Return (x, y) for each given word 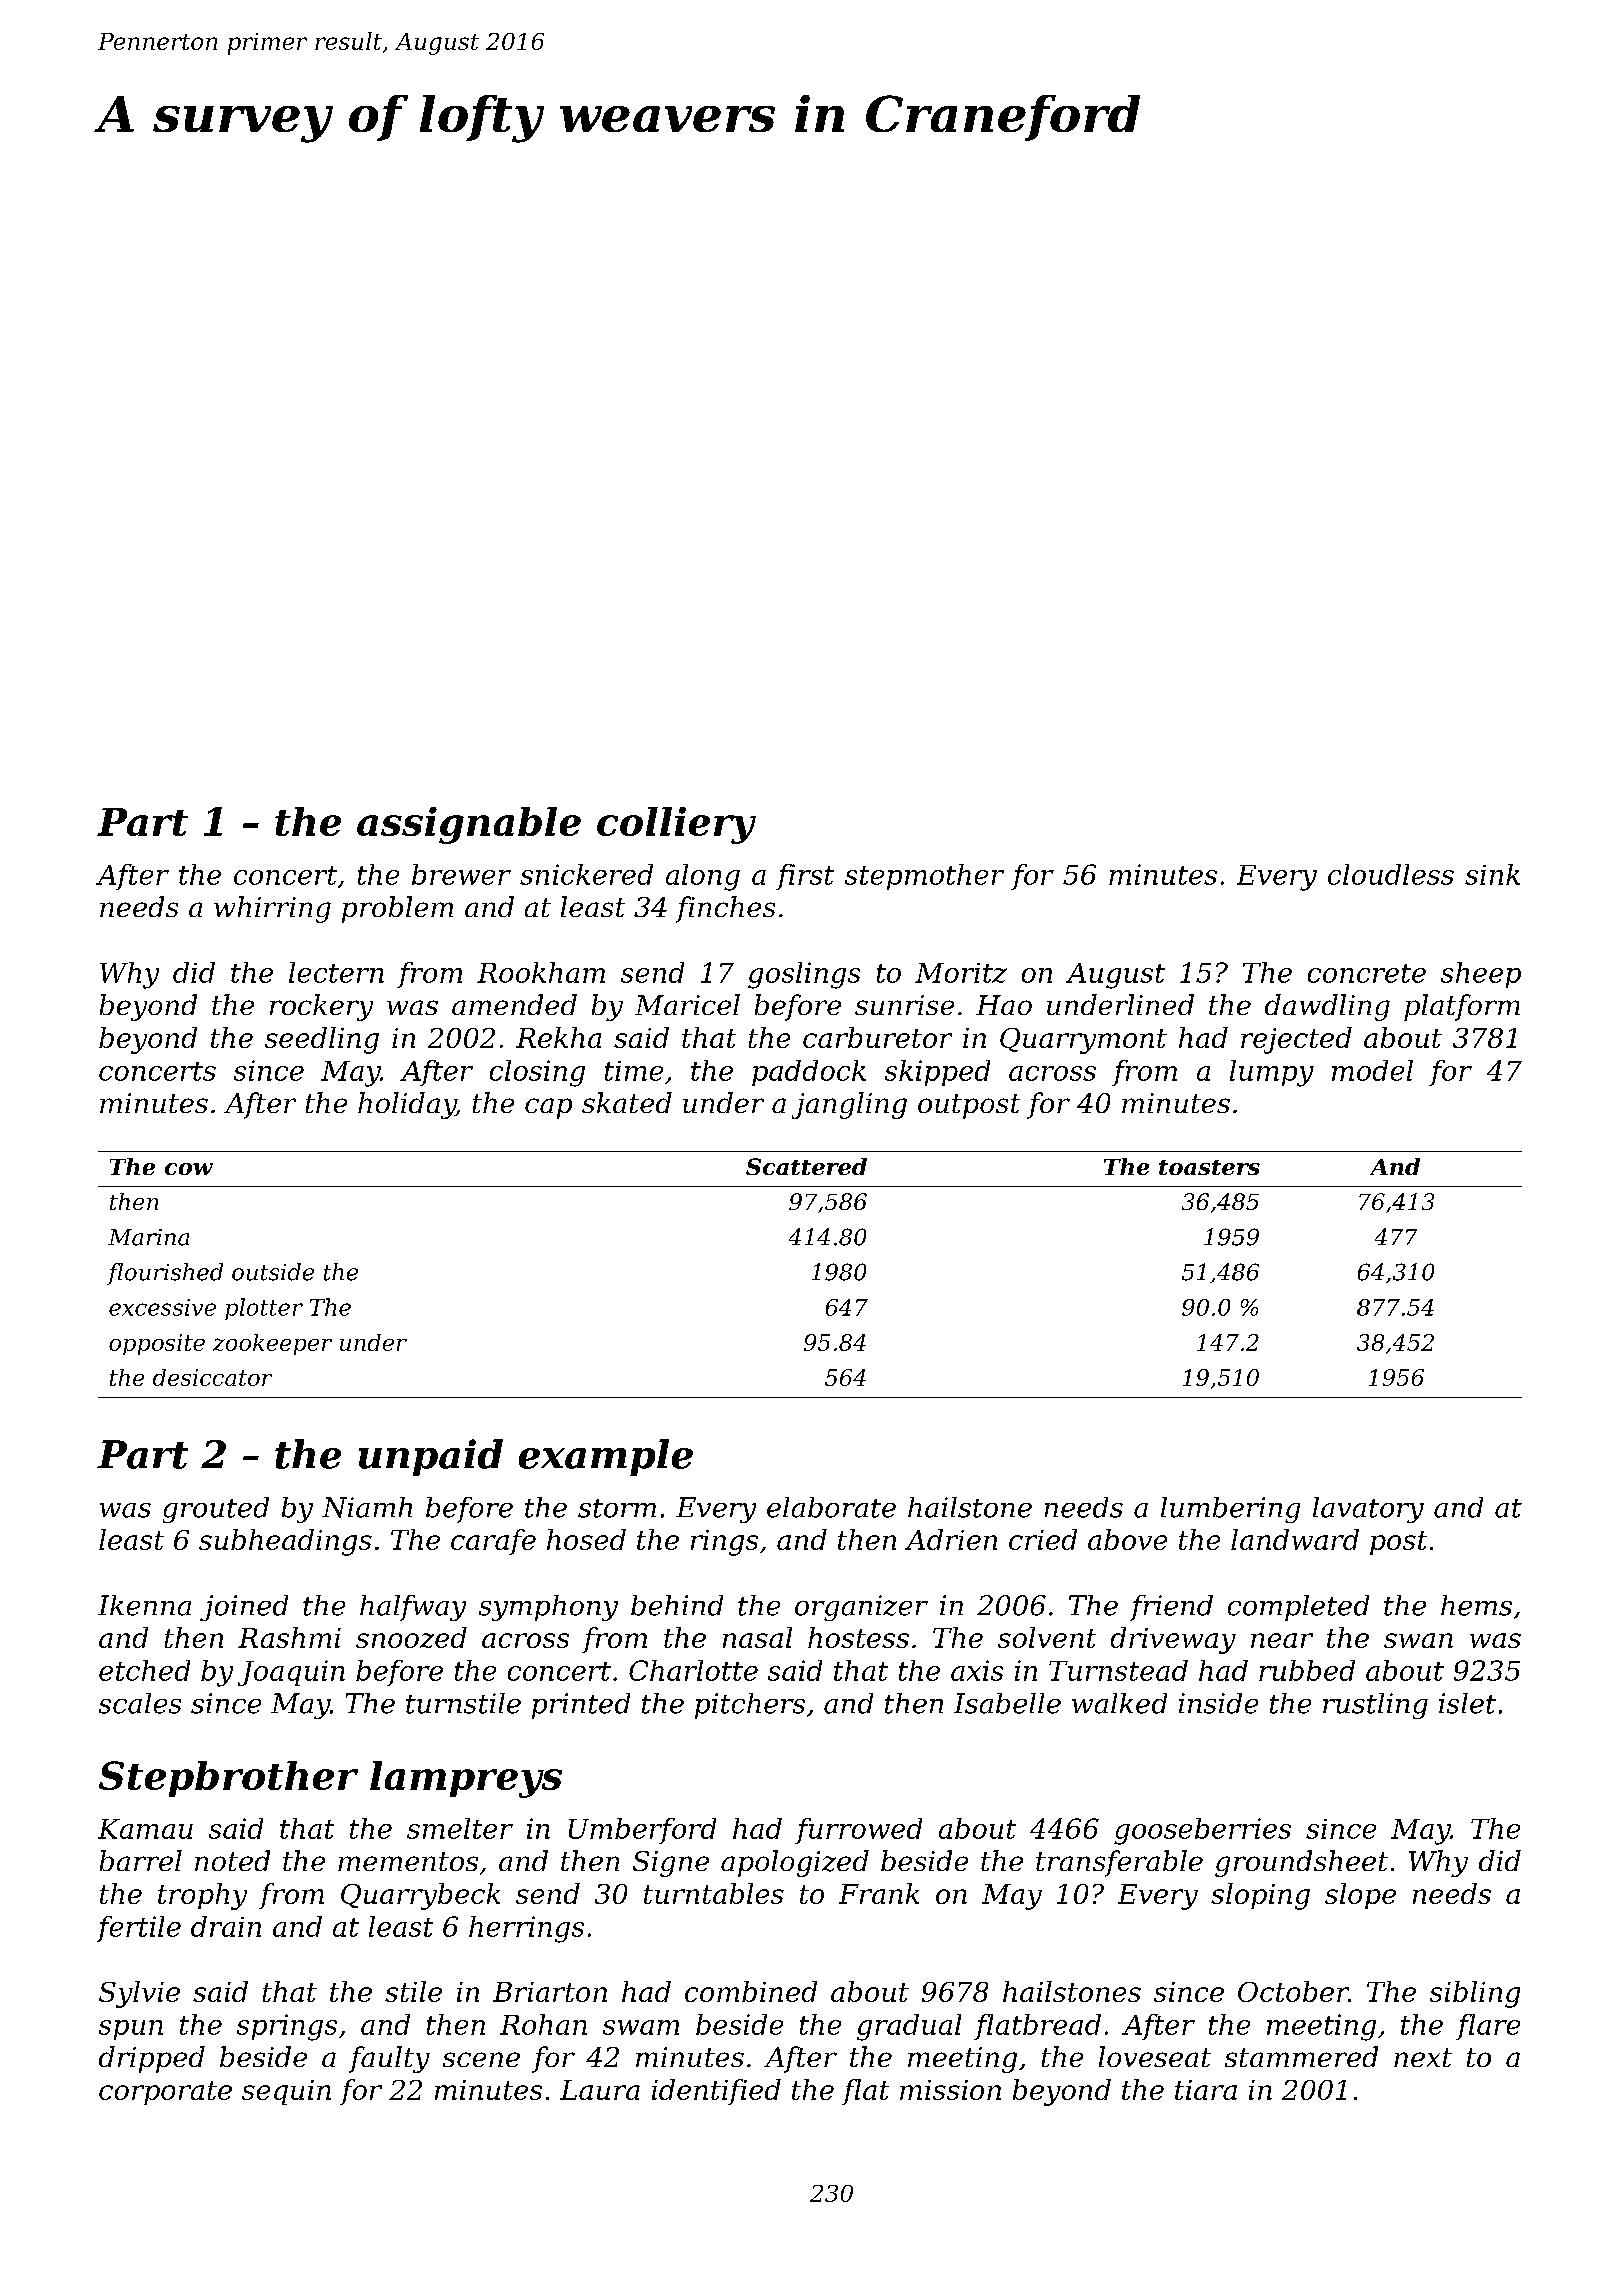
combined (751, 1991)
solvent (1047, 1637)
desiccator (212, 1377)
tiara (1206, 2090)
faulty (389, 2059)
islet (1467, 1703)
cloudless (1391, 874)
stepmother (924, 877)
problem (397, 909)
